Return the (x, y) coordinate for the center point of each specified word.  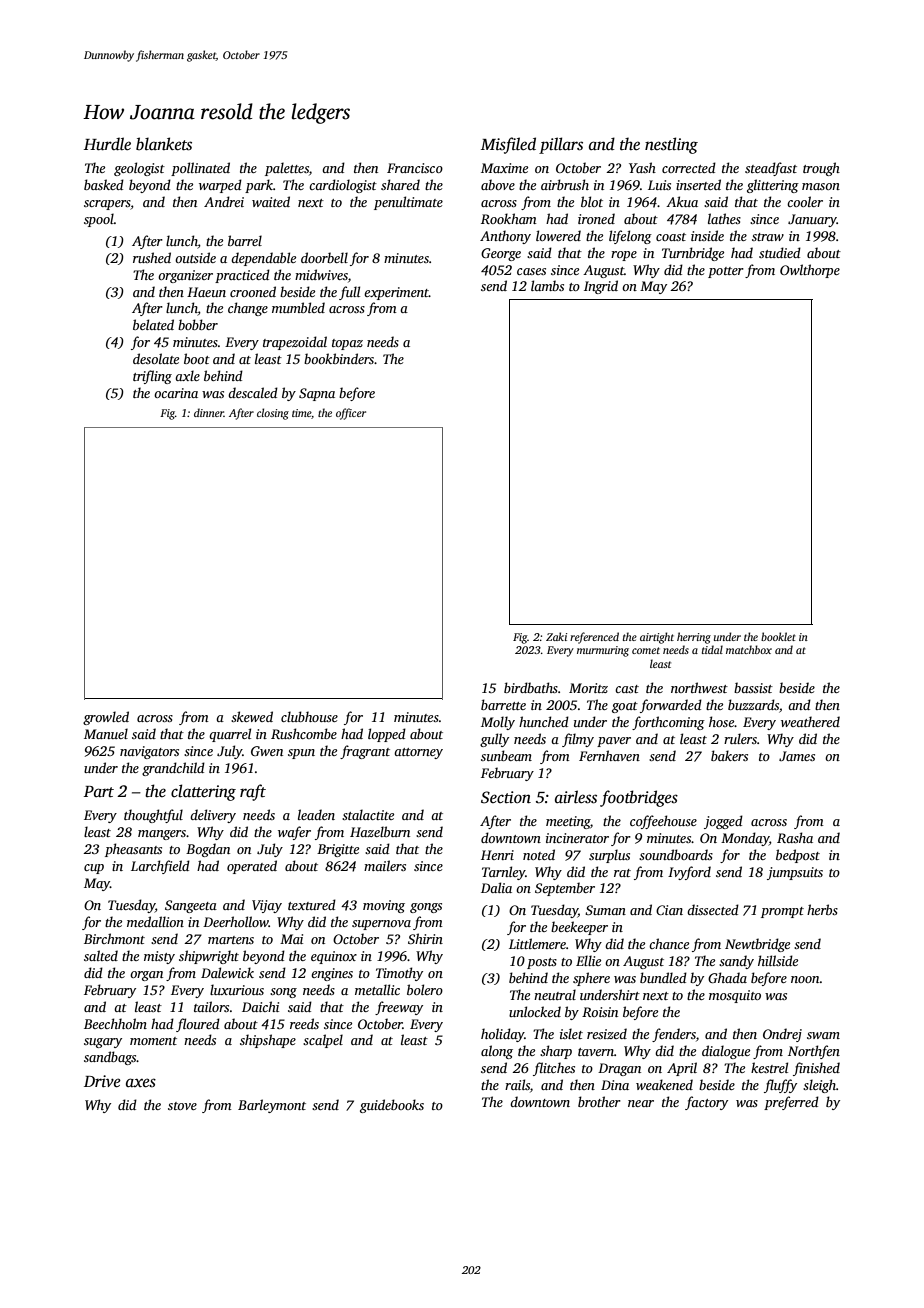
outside (195, 257)
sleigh (819, 1086)
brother (599, 1101)
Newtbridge (757, 945)
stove (182, 1106)
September (565, 889)
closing (273, 414)
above (498, 184)
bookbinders (339, 358)
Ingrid (601, 287)
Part (99, 791)
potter (726, 272)
